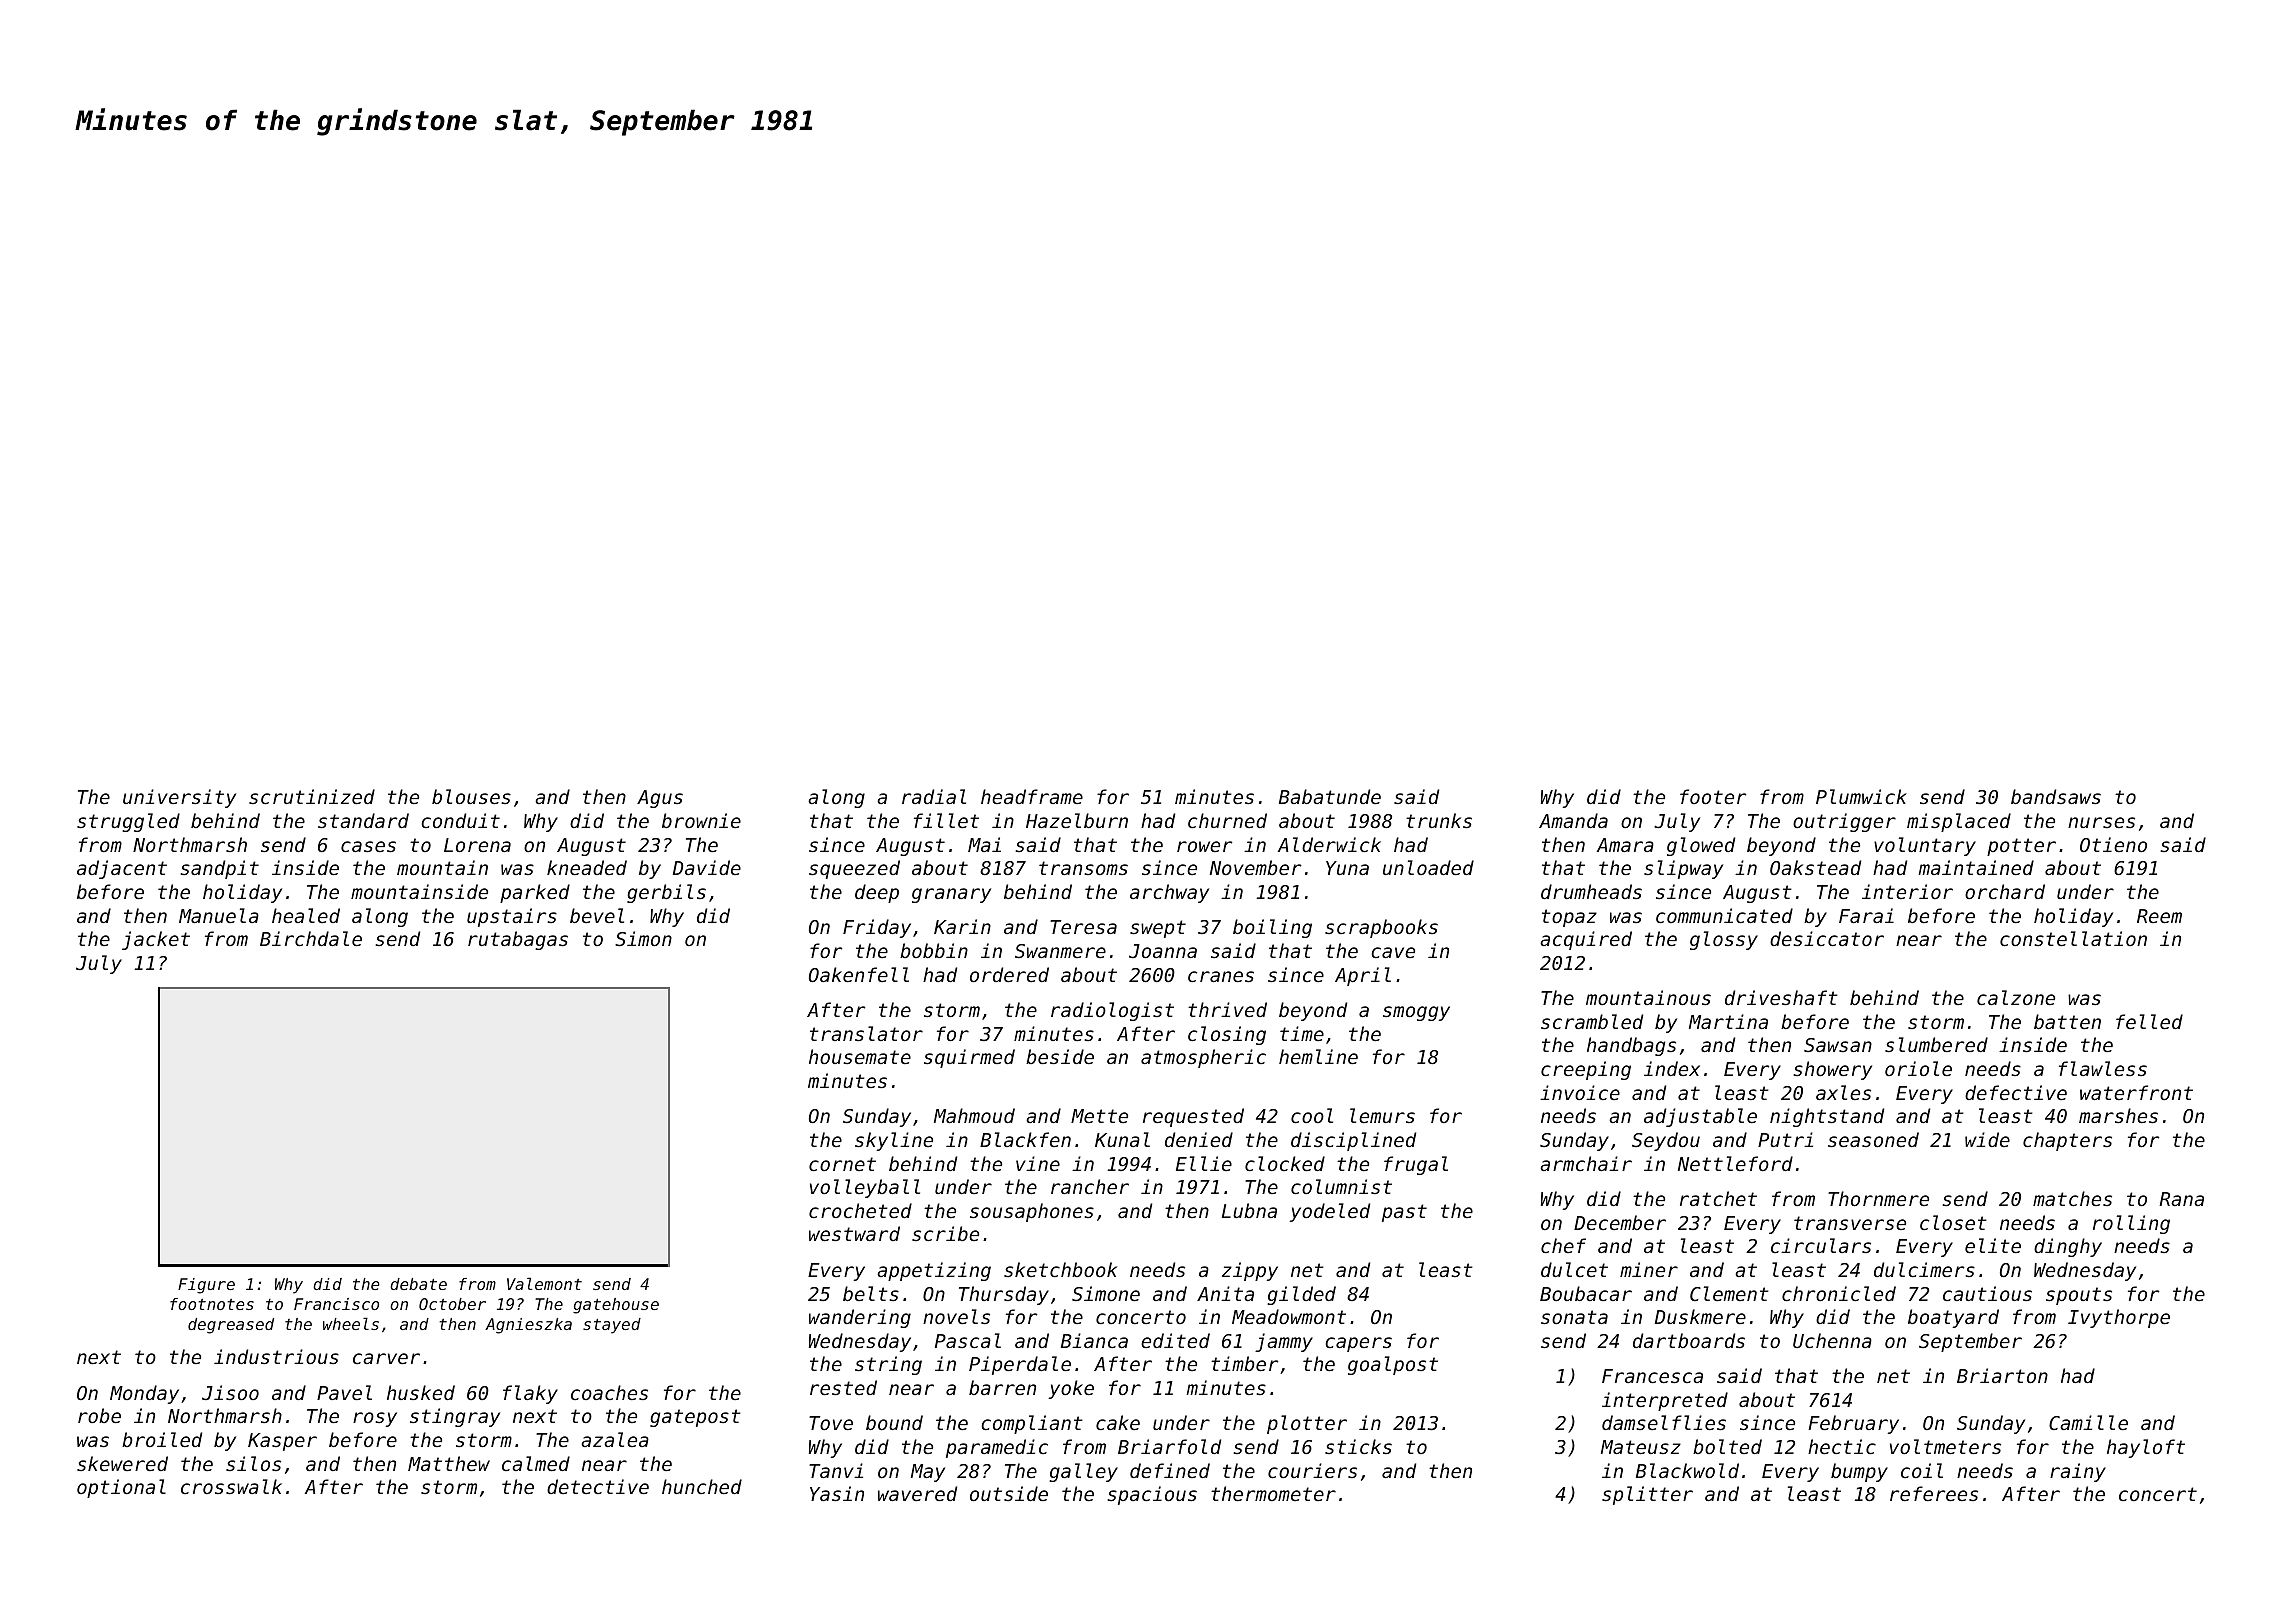 Image resolution: width=2292 pixels, height=1620 pixels. What do you see at coordinates (312, 796) in the screenshot?
I see `scrutinized` at bounding box center [312, 796].
